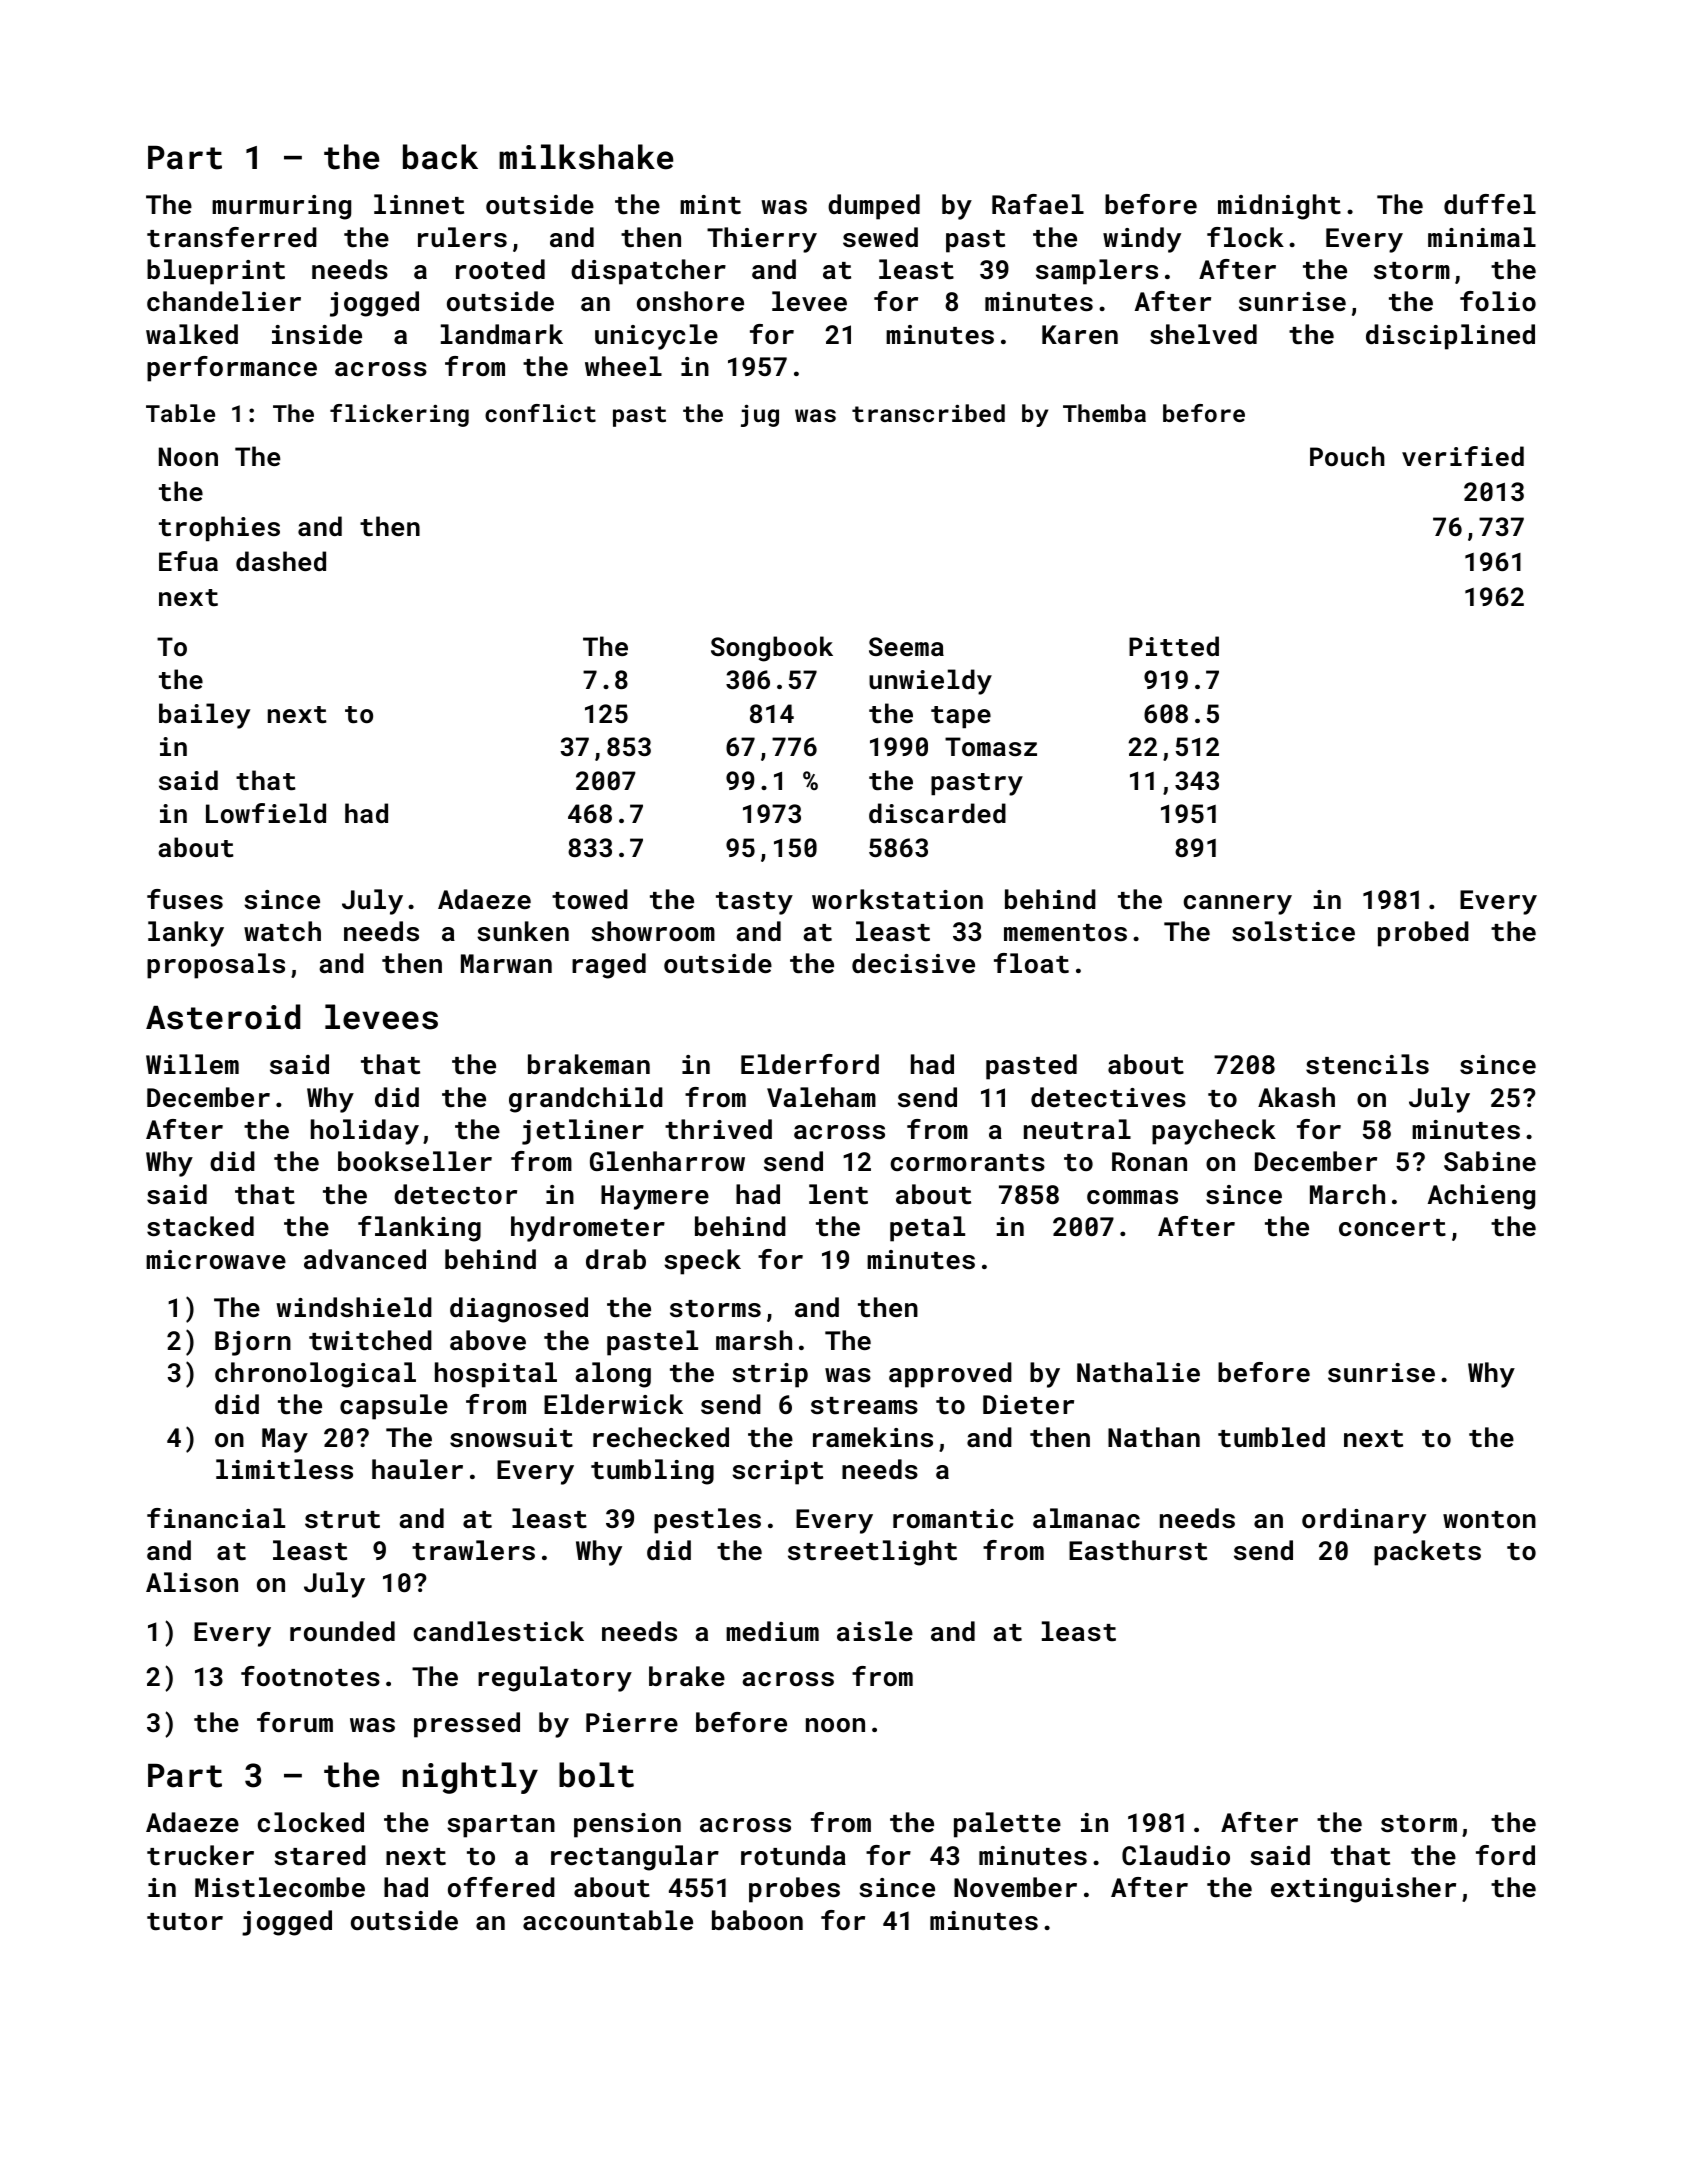  Describe the element at coordinates (185, 1922) in the image. I see `tutor` at that location.
